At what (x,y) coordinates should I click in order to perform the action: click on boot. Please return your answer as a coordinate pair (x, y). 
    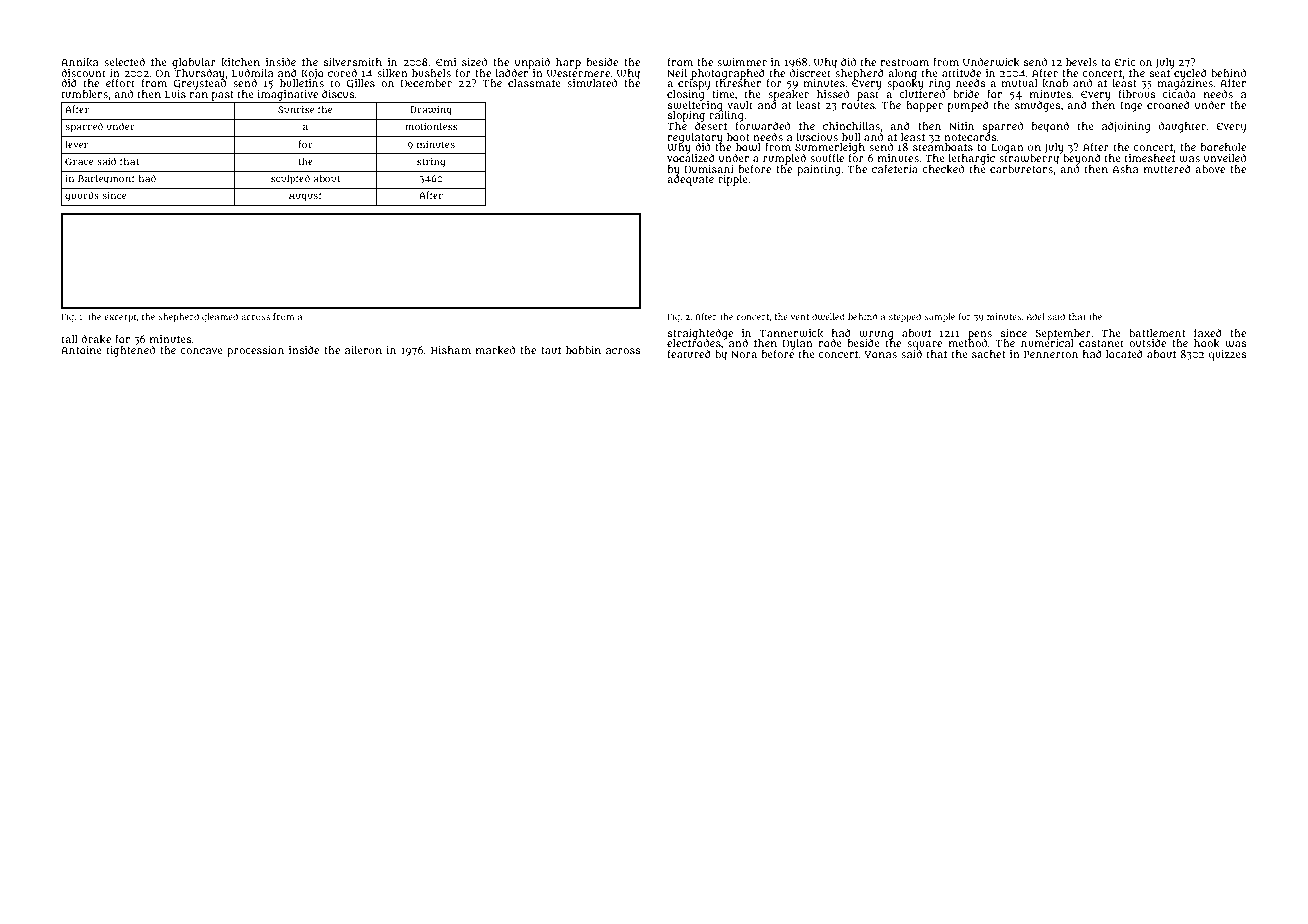
    Looking at the image, I should click on (738, 137).
